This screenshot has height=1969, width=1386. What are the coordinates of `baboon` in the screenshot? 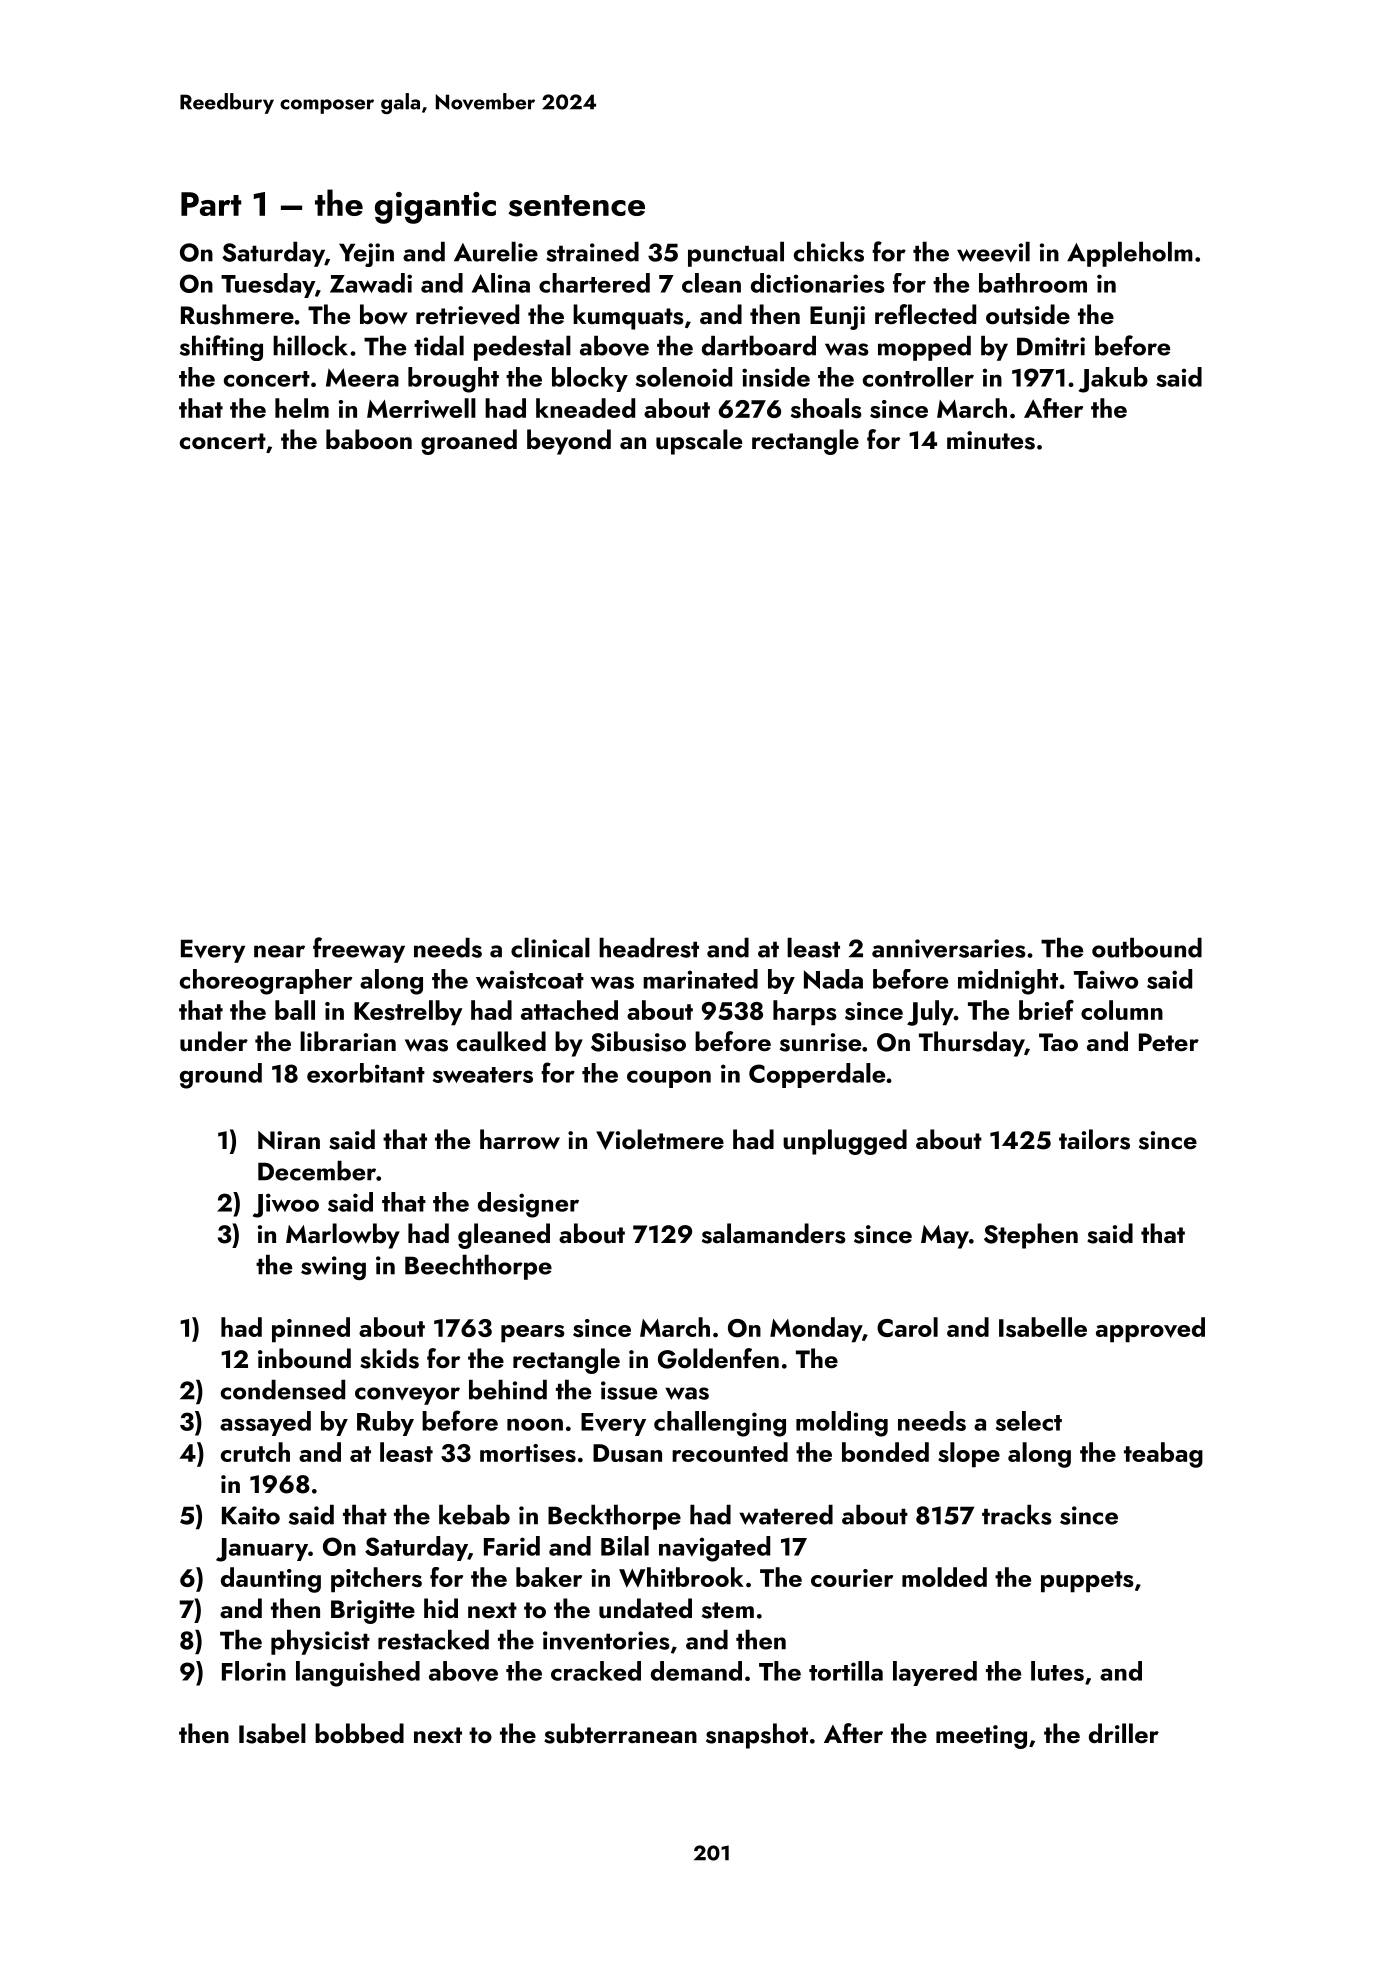 It's located at (369, 439).
